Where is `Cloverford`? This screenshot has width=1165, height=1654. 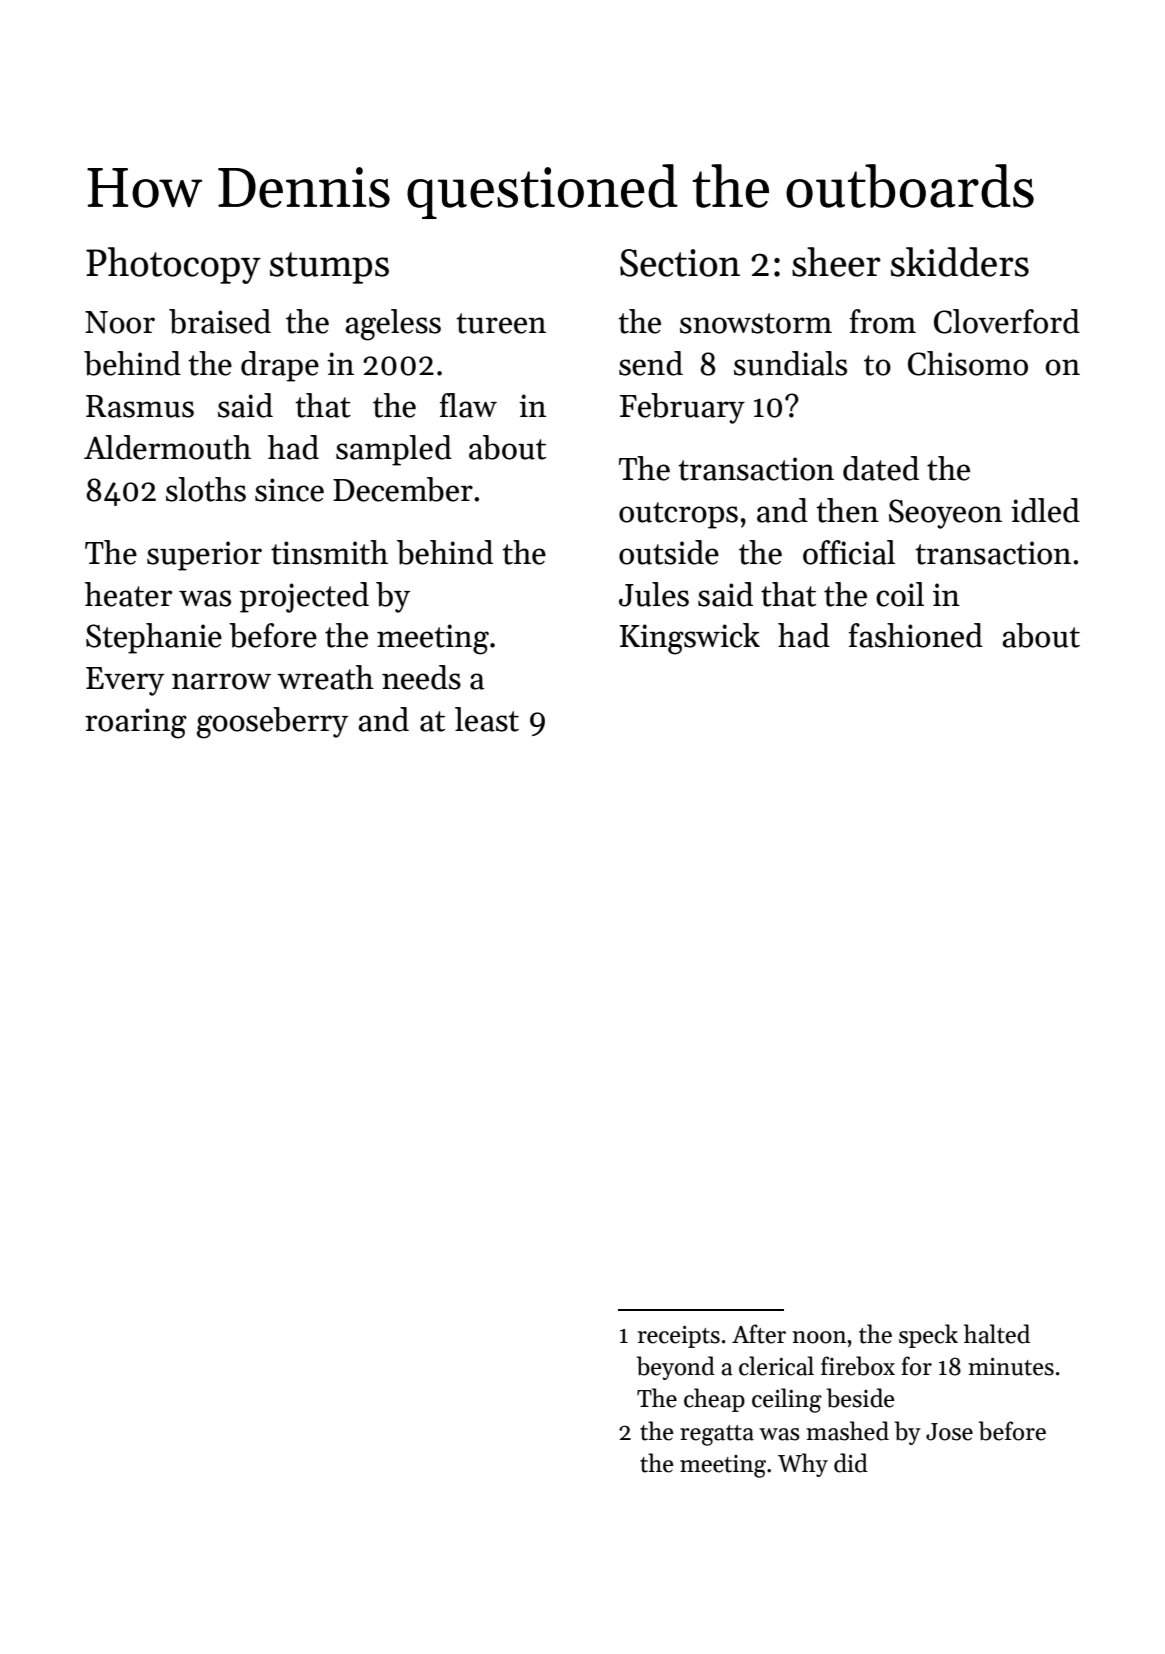 Cloverford is located at coordinates (1007, 321).
